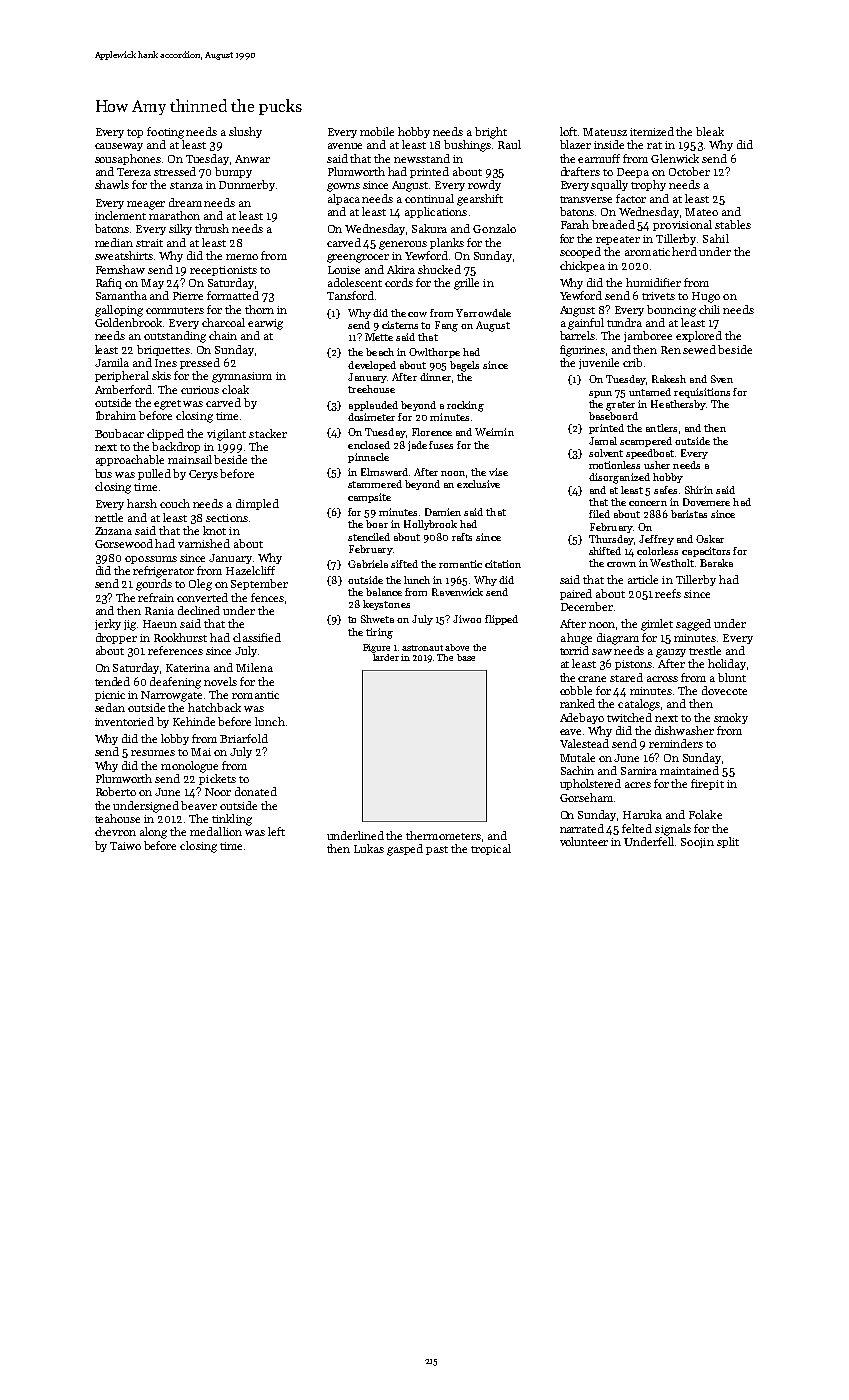 The height and width of the image is (1400, 849). What do you see at coordinates (491, 849) in the image?
I see `tropical` at bounding box center [491, 849].
